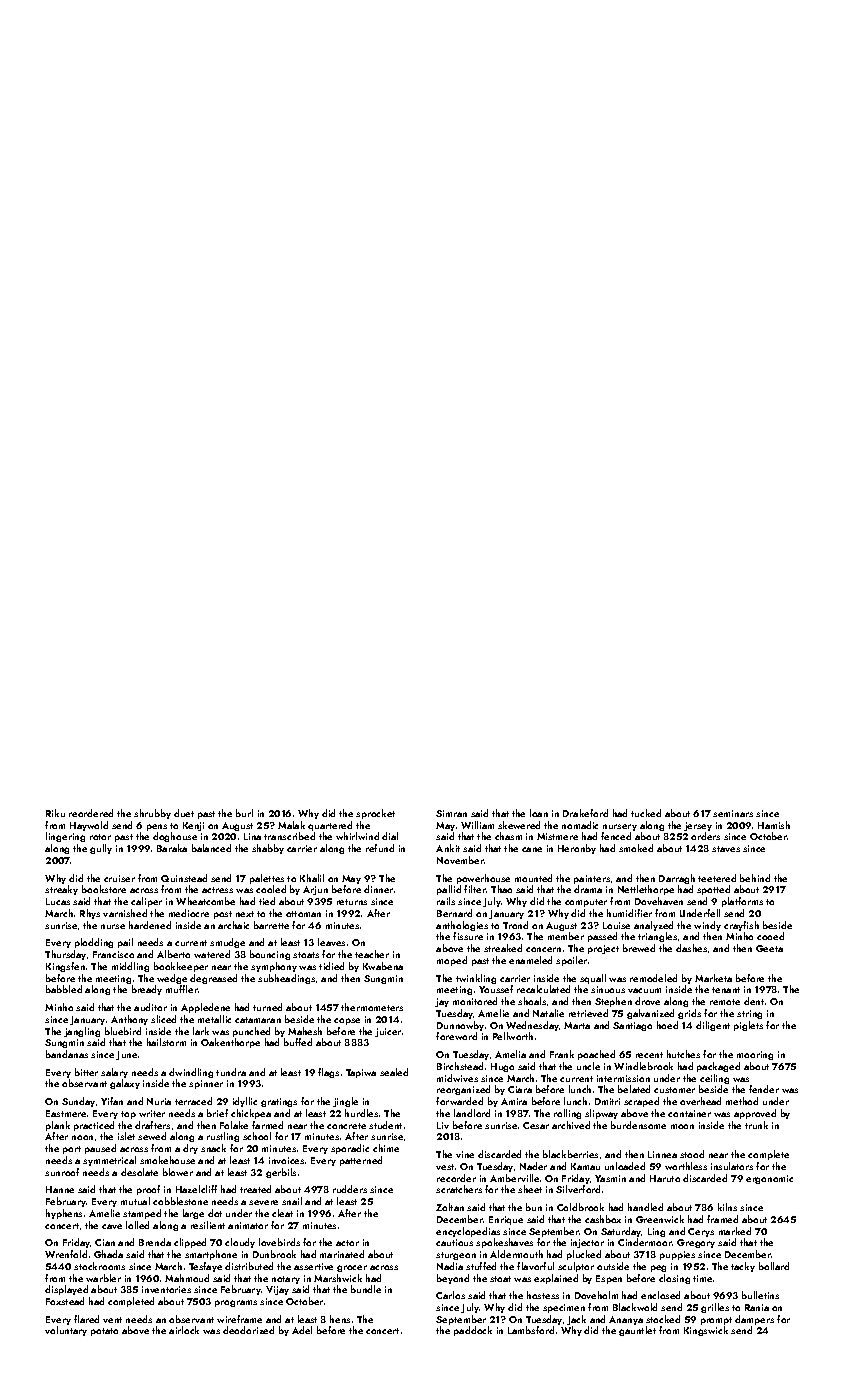 The height and width of the document is (1400, 849). What do you see at coordinates (718, 1067) in the document?
I see `packaged` at bounding box center [718, 1067].
